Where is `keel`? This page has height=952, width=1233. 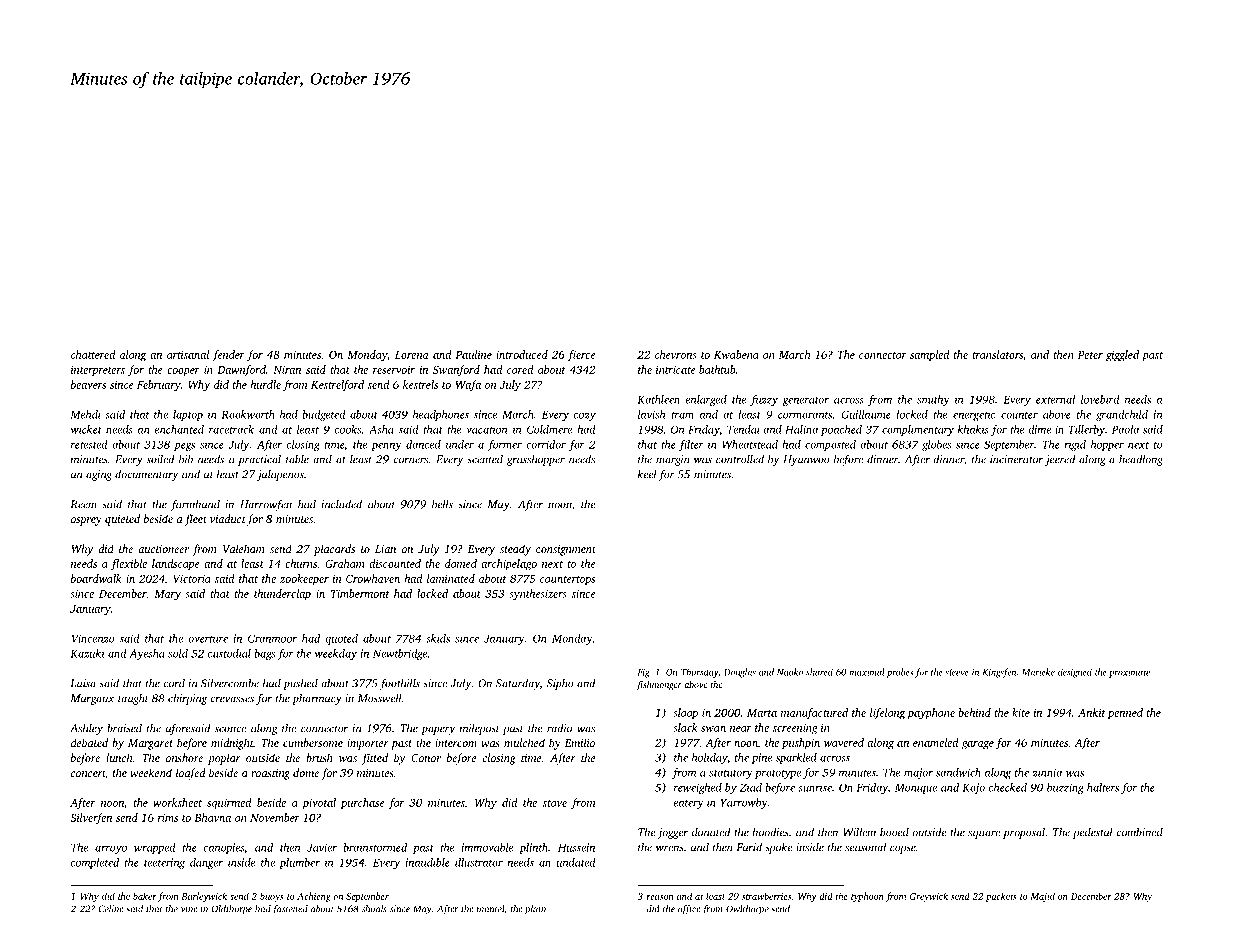 keel is located at coordinates (647, 474).
